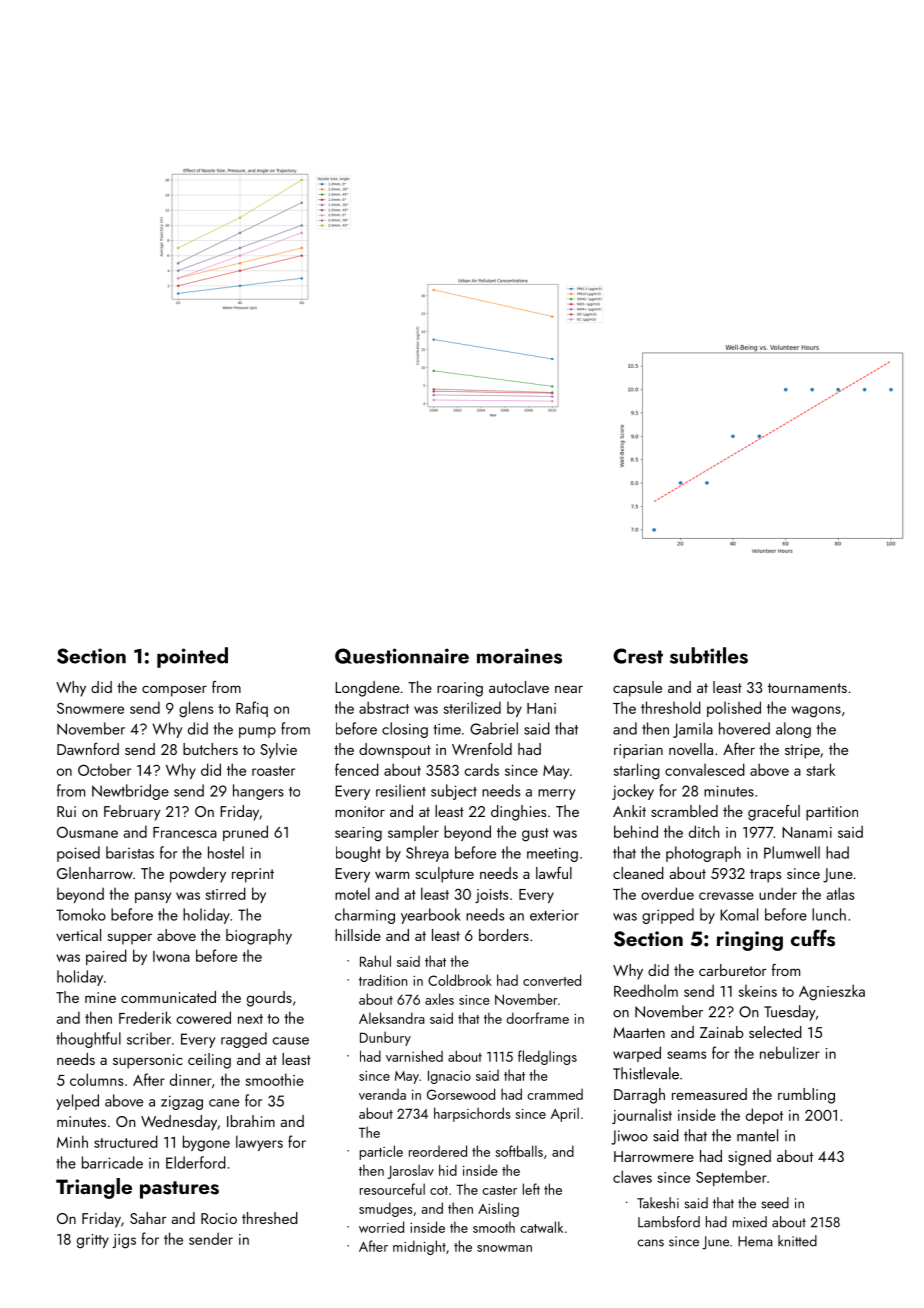 Image resolution: width=924 pixels, height=1308 pixels. What do you see at coordinates (383, 980) in the document?
I see `tradition` at bounding box center [383, 980].
